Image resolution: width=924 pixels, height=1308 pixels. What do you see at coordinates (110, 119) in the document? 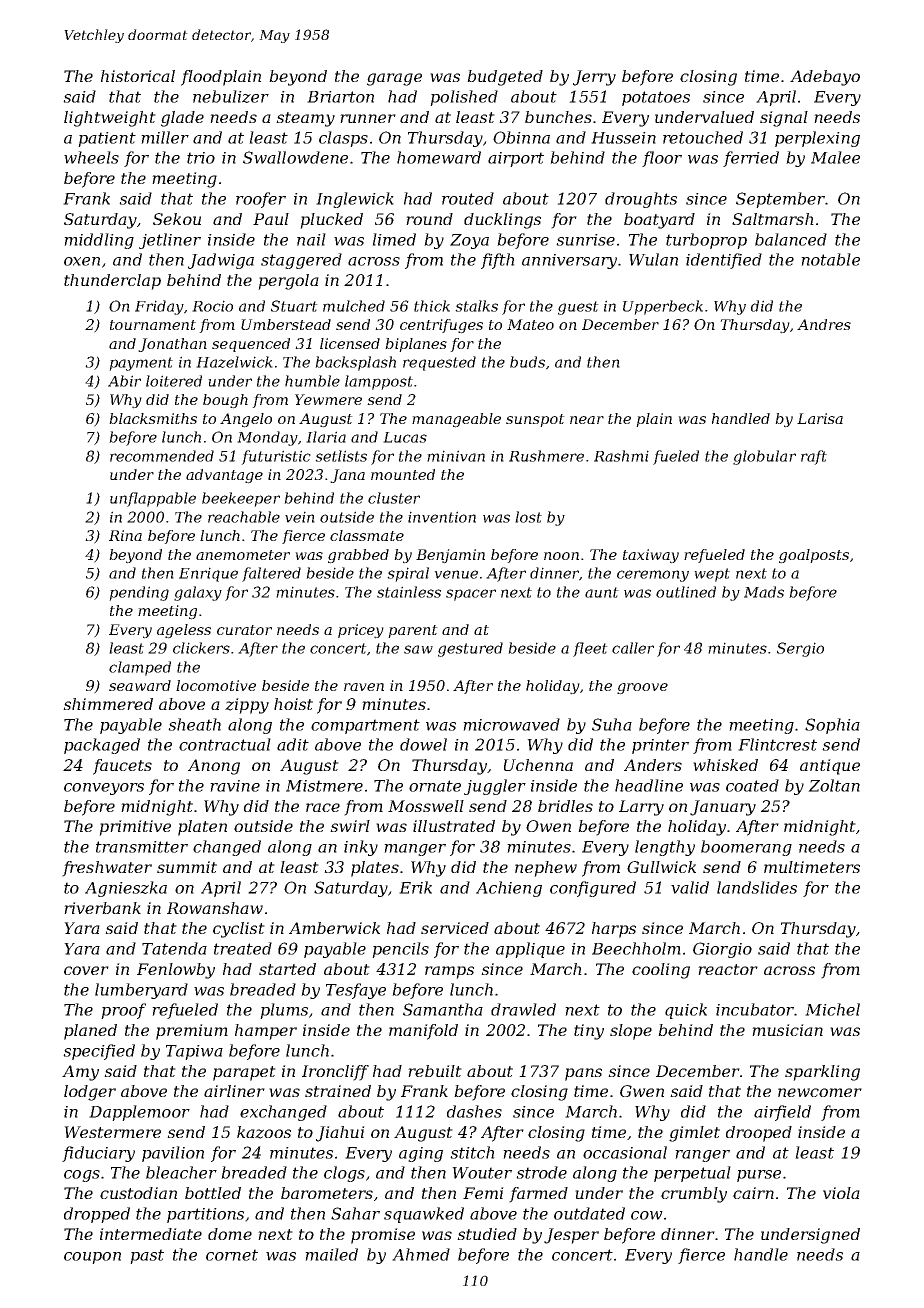
I see `lightweight` at bounding box center [110, 119].
